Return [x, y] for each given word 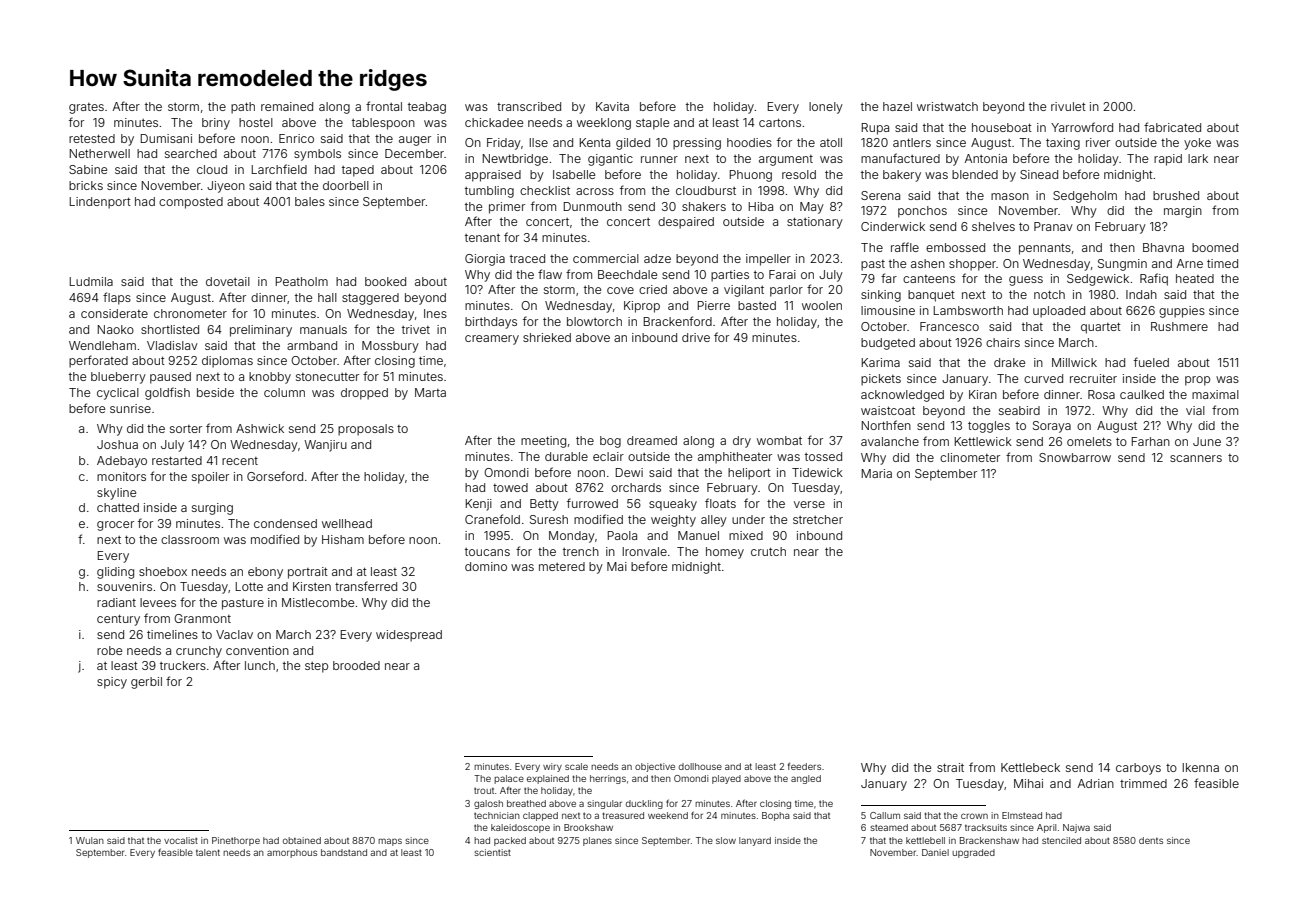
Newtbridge [515, 160]
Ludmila [91, 281]
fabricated [1172, 127]
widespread [409, 636]
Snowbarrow [1075, 457]
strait [950, 767]
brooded [356, 665]
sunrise [130, 408]
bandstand [344, 852]
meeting [543, 442]
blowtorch [594, 321]
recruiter [1093, 378]
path [243, 108]
